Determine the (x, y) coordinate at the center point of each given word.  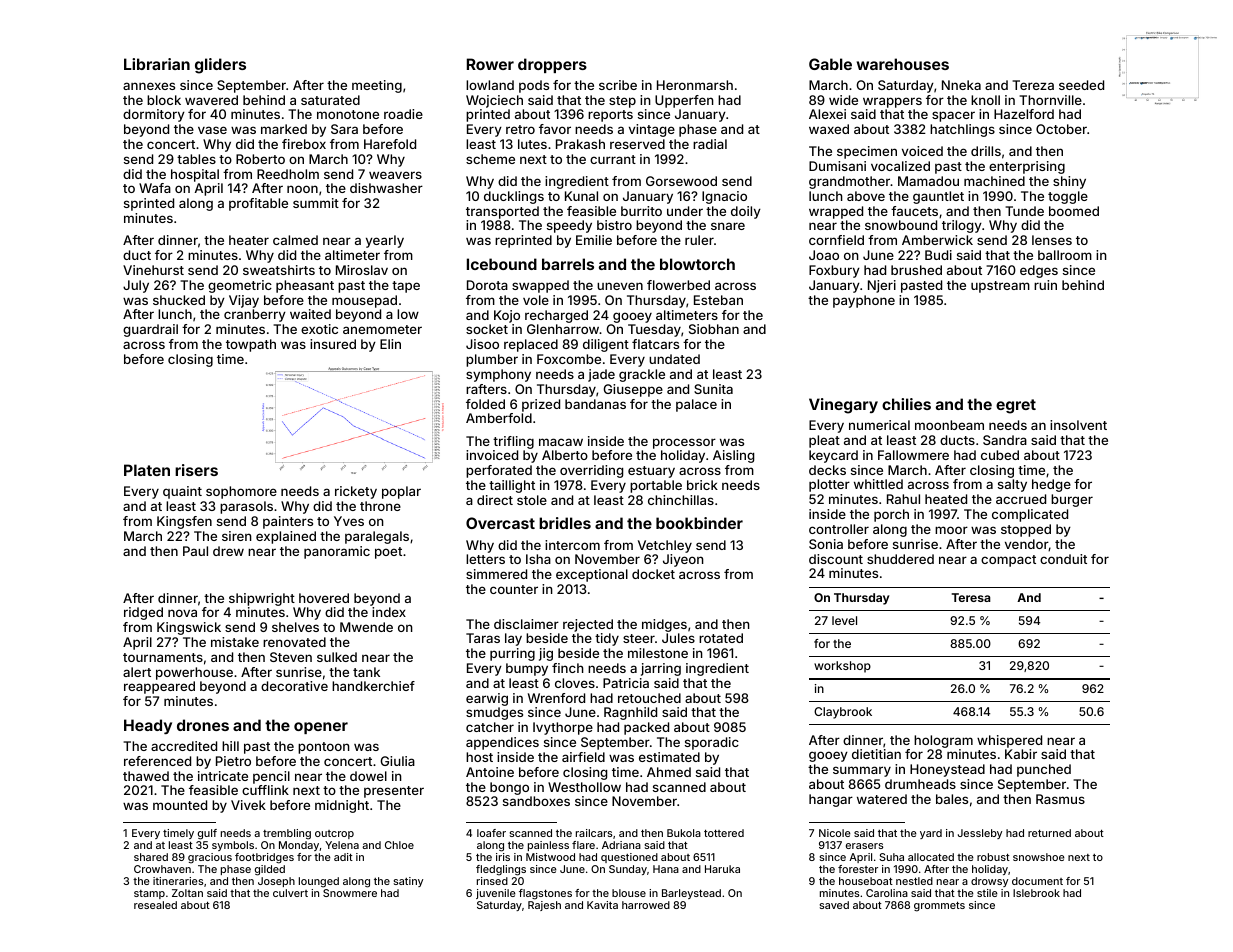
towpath (251, 345)
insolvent (1078, 425)
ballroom (1065, 255)
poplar (401, 492)
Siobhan (714, 329)
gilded (270, 870)
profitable (258, 204)
